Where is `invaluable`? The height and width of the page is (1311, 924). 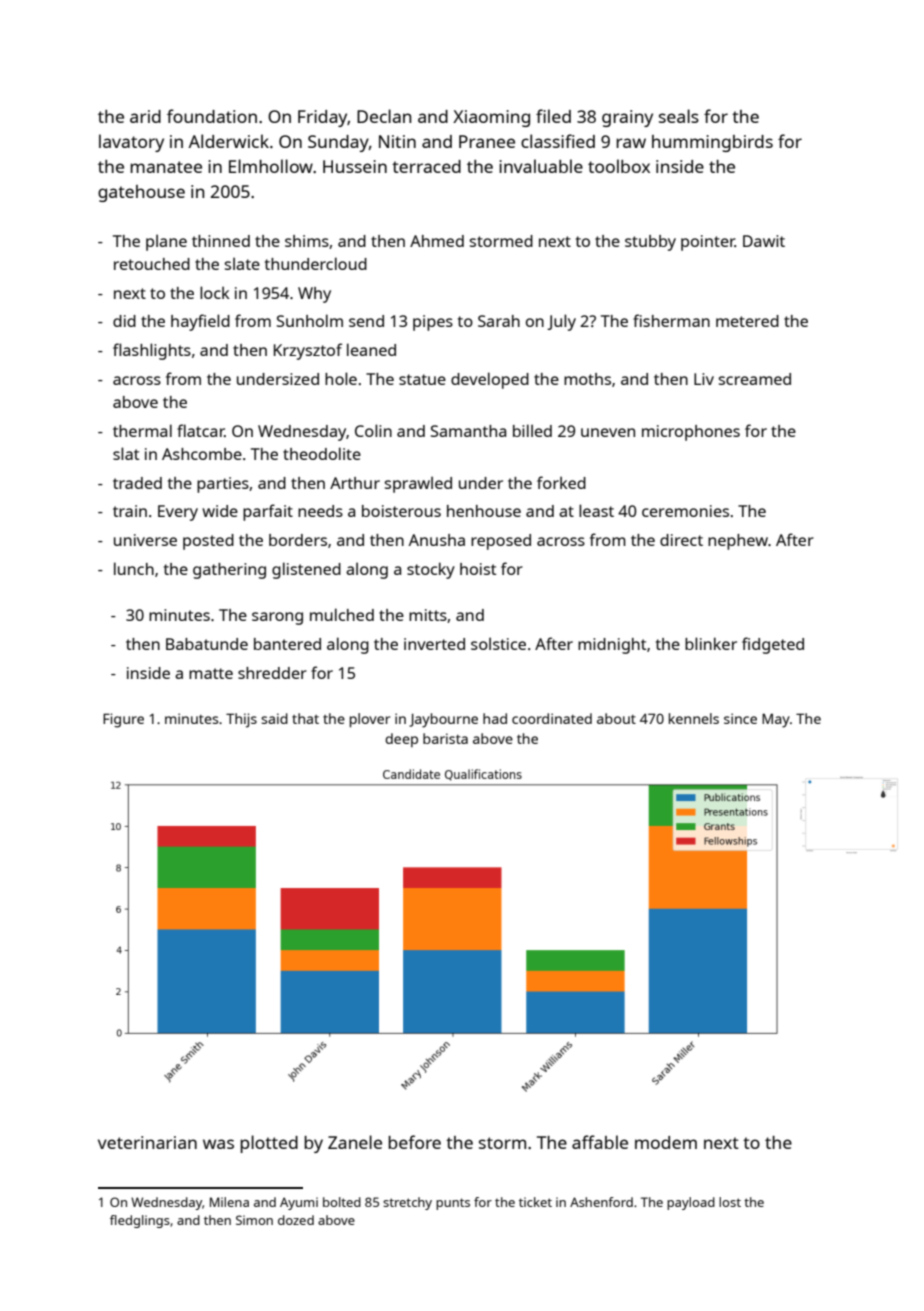 invaluable is located at coordinates (541, 166).
